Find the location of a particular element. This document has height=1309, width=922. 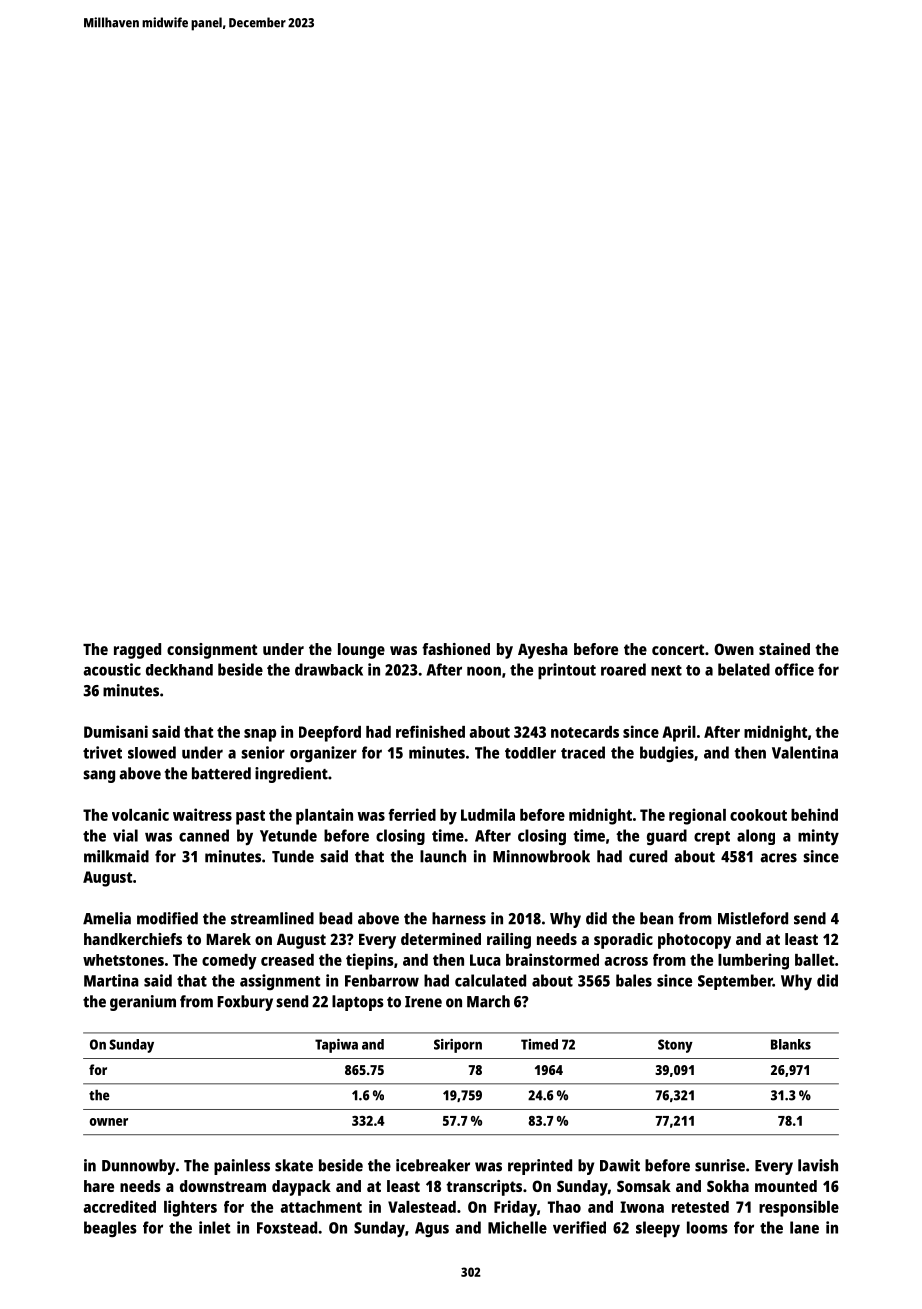

Ayesha is located at coordinates (543, 651).
